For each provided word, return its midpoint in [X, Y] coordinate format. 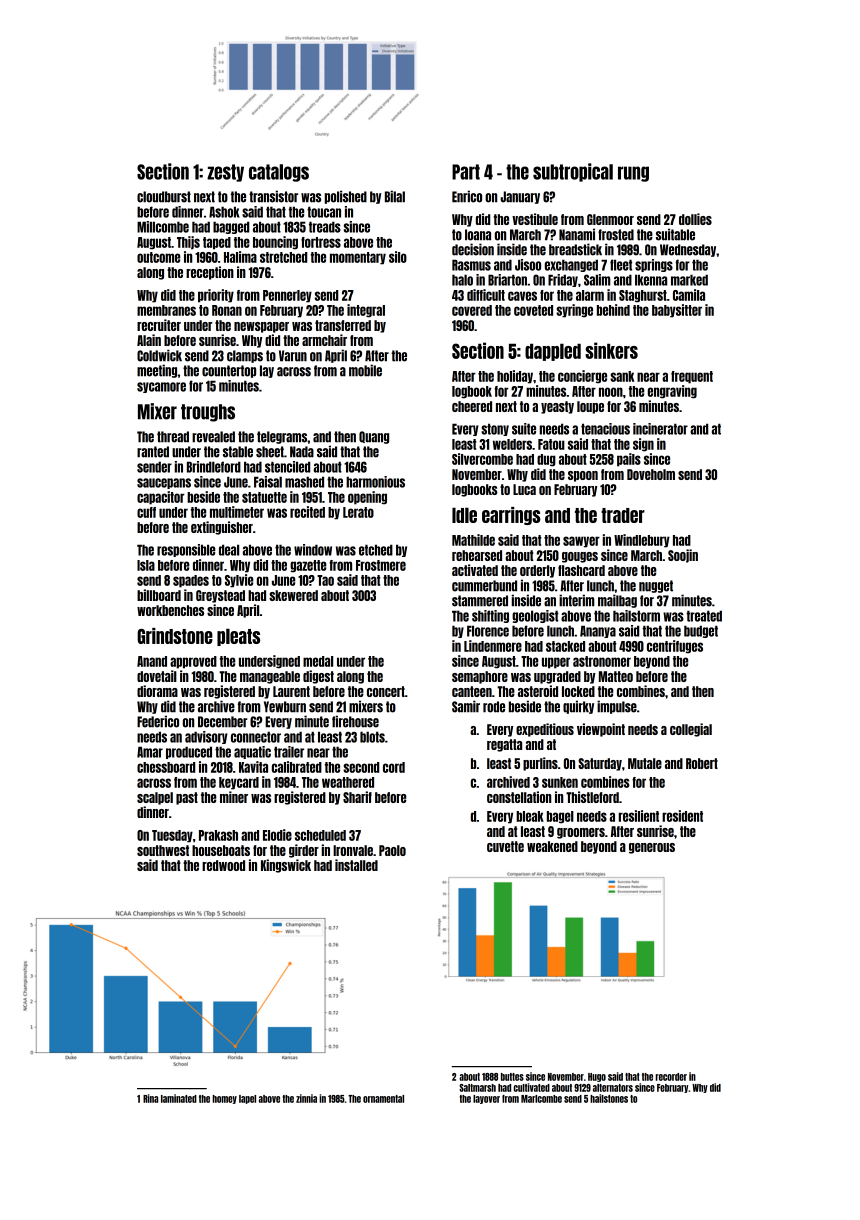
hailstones [609, 1098]
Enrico [467, 196]
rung [633, 174]
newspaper [261, 327]
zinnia [306, 1098]
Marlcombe [541, 1099]
